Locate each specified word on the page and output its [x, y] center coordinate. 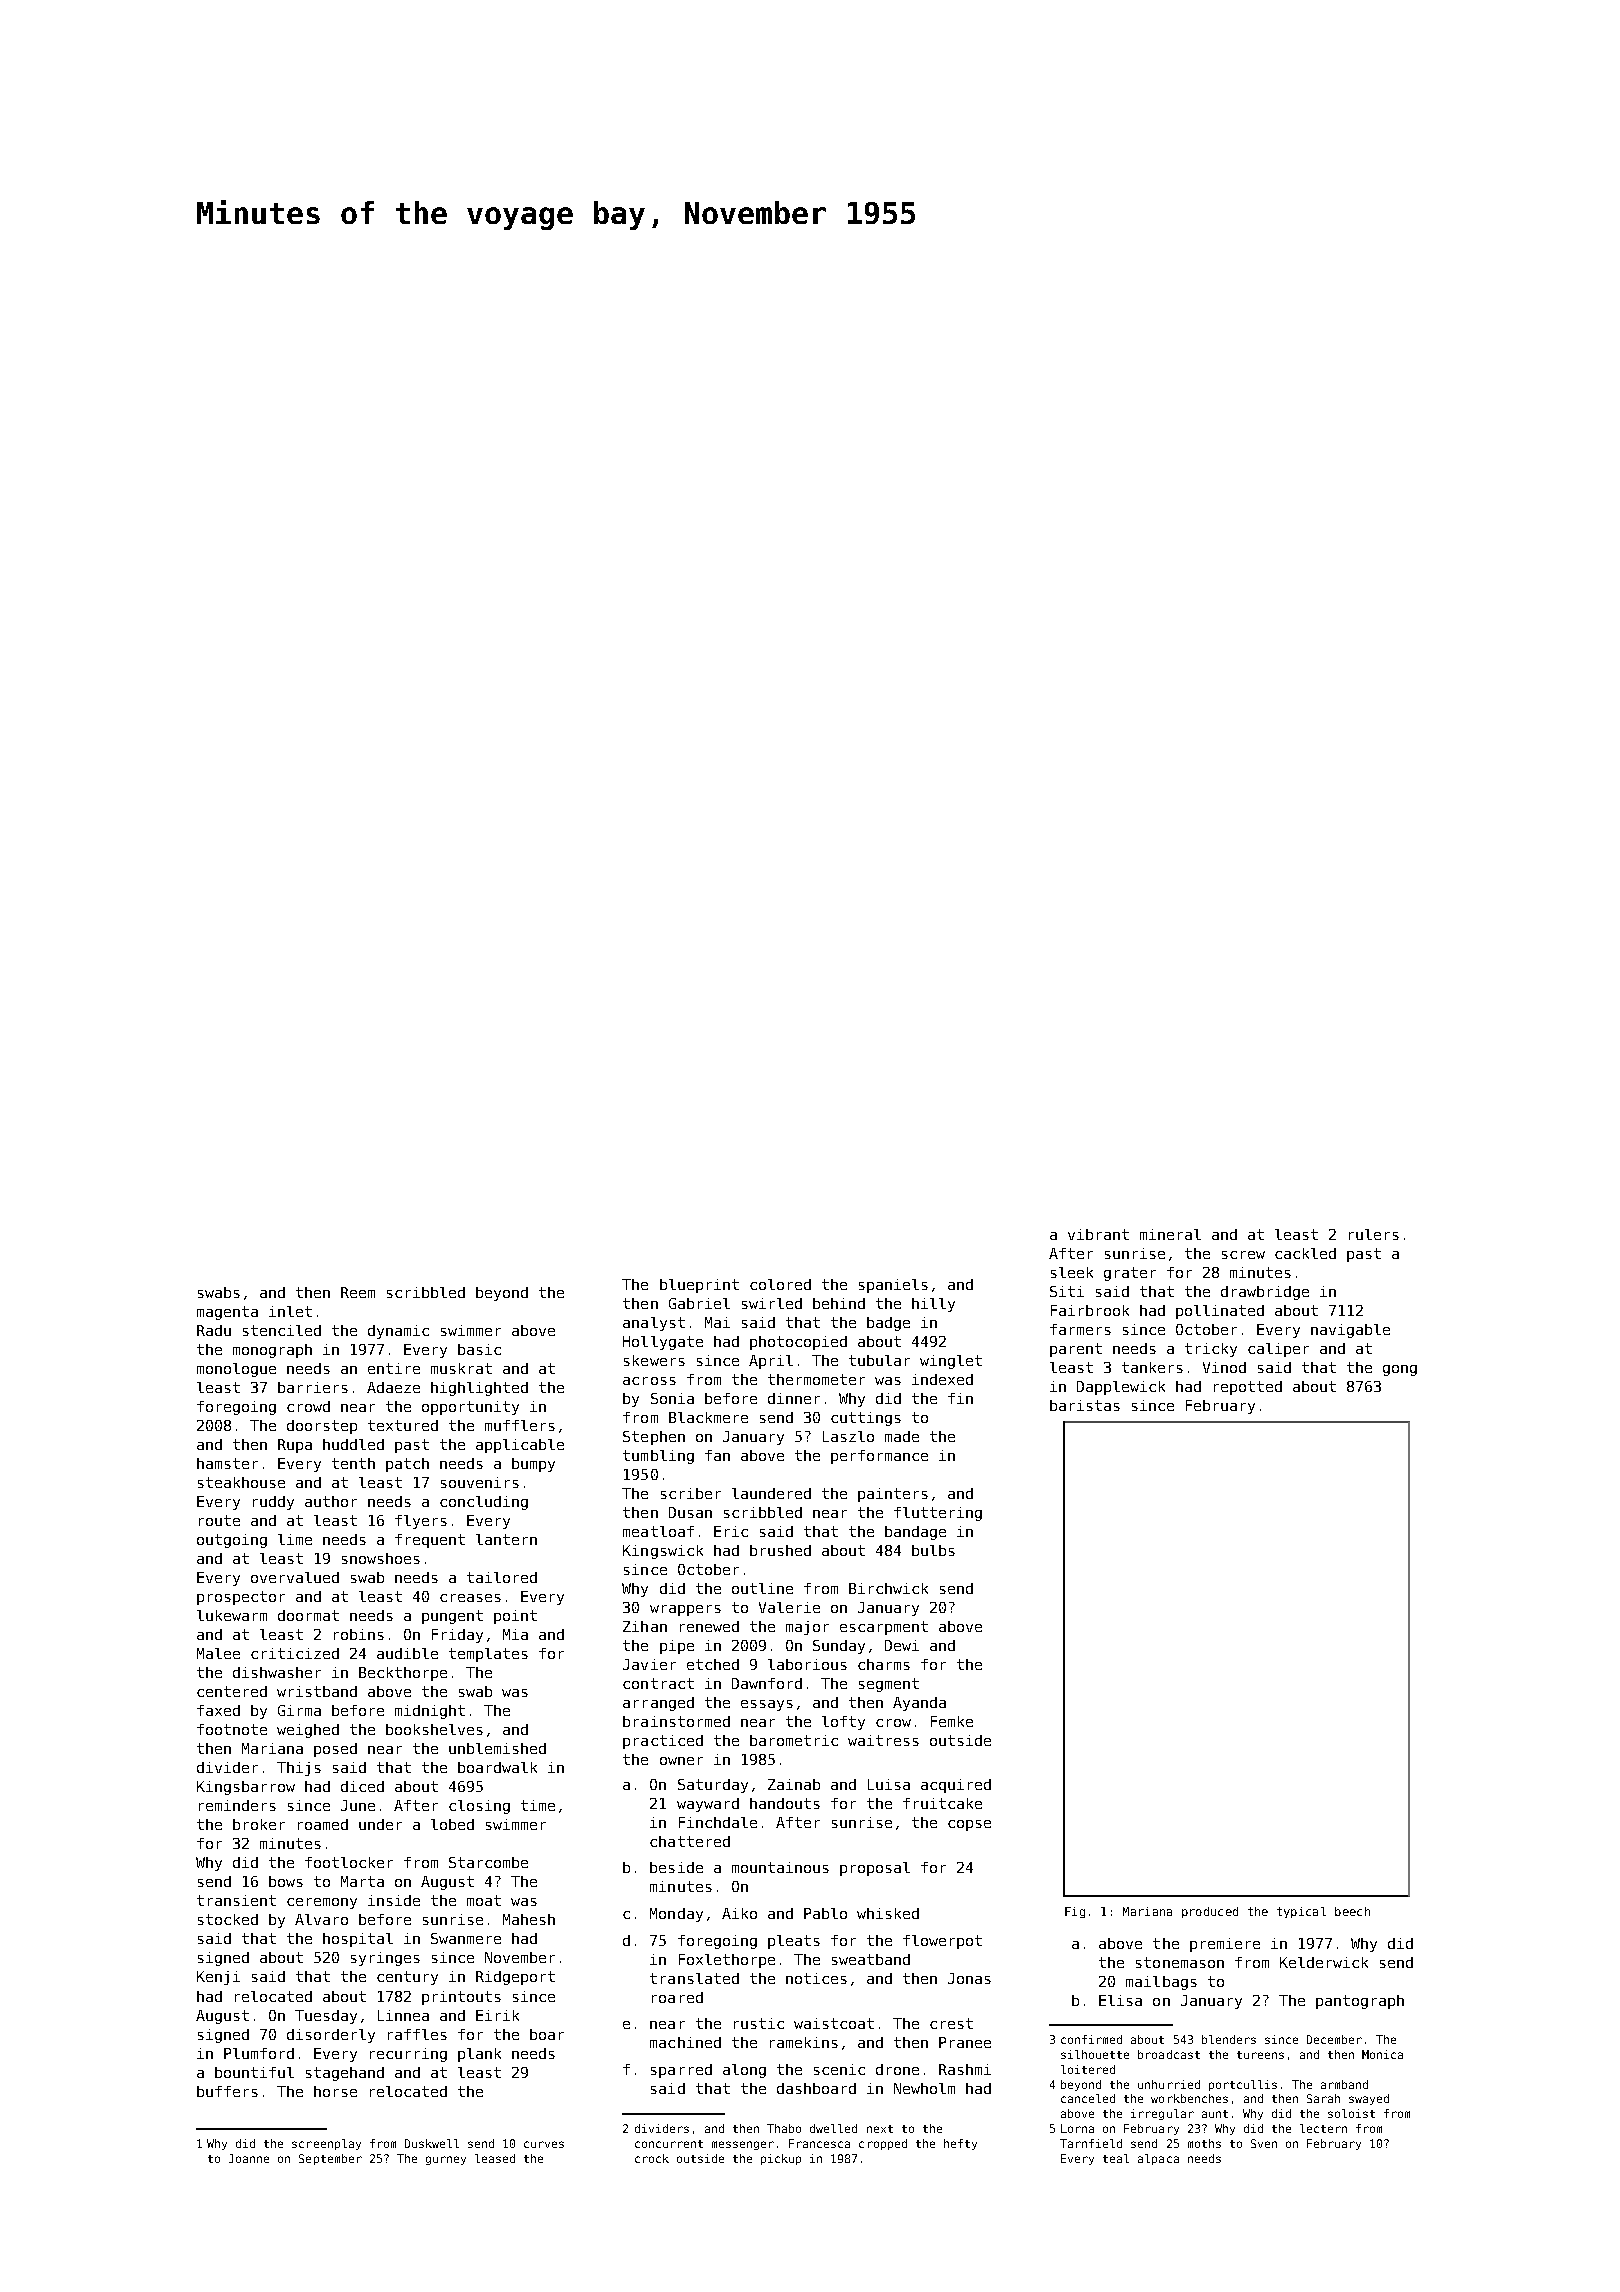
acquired [956, 1786]
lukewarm [232, 1615]
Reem [358, 1292]
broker [259, 1824]
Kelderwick [1324, 1962]
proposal [875, 1869]
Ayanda [919, 1704]
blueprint [699, 1286]
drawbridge [1265, 1293]
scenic [839, 2069]
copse [969, 1825]
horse [335, 2091]
